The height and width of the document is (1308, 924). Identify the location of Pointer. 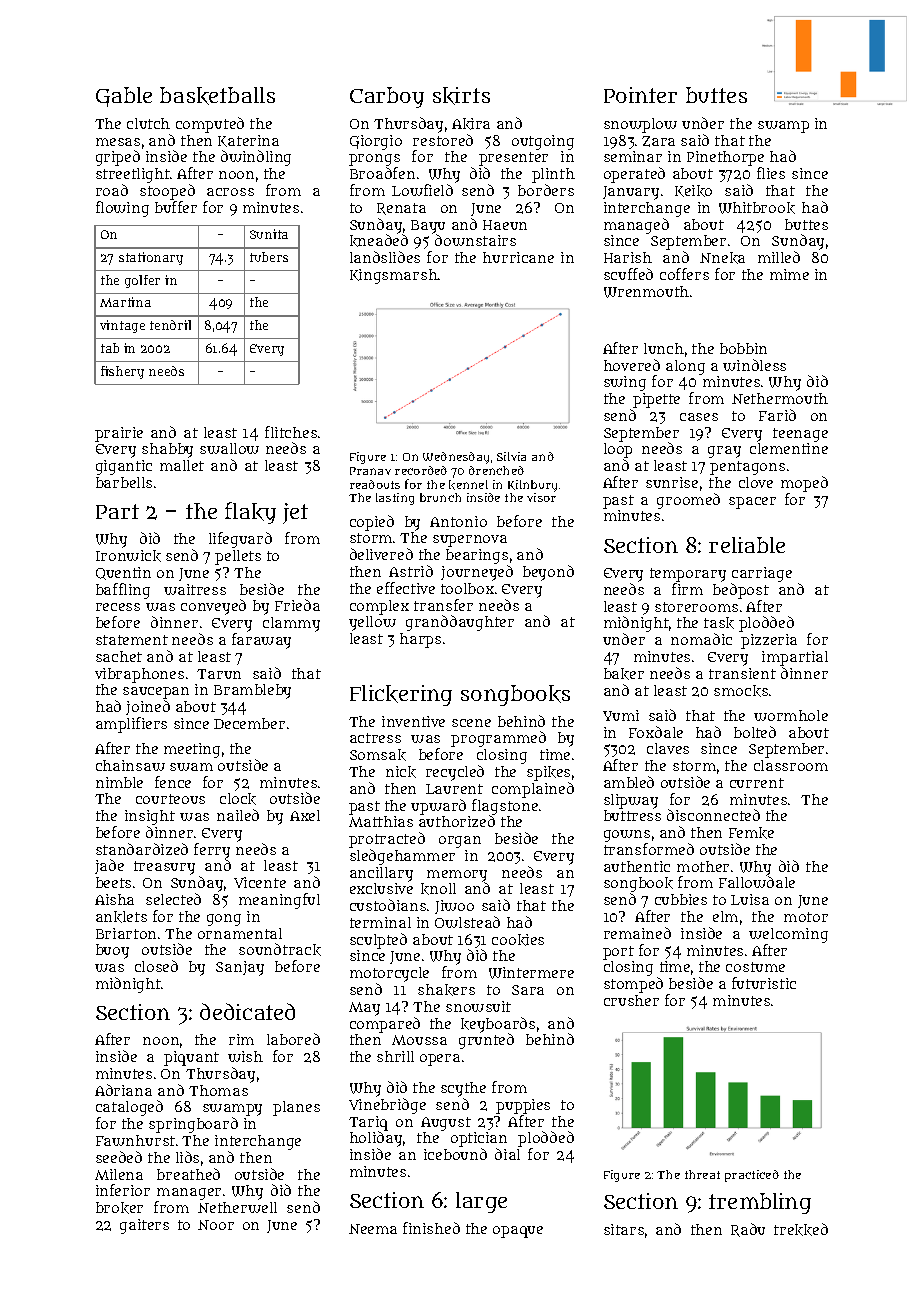
(640, 95).
